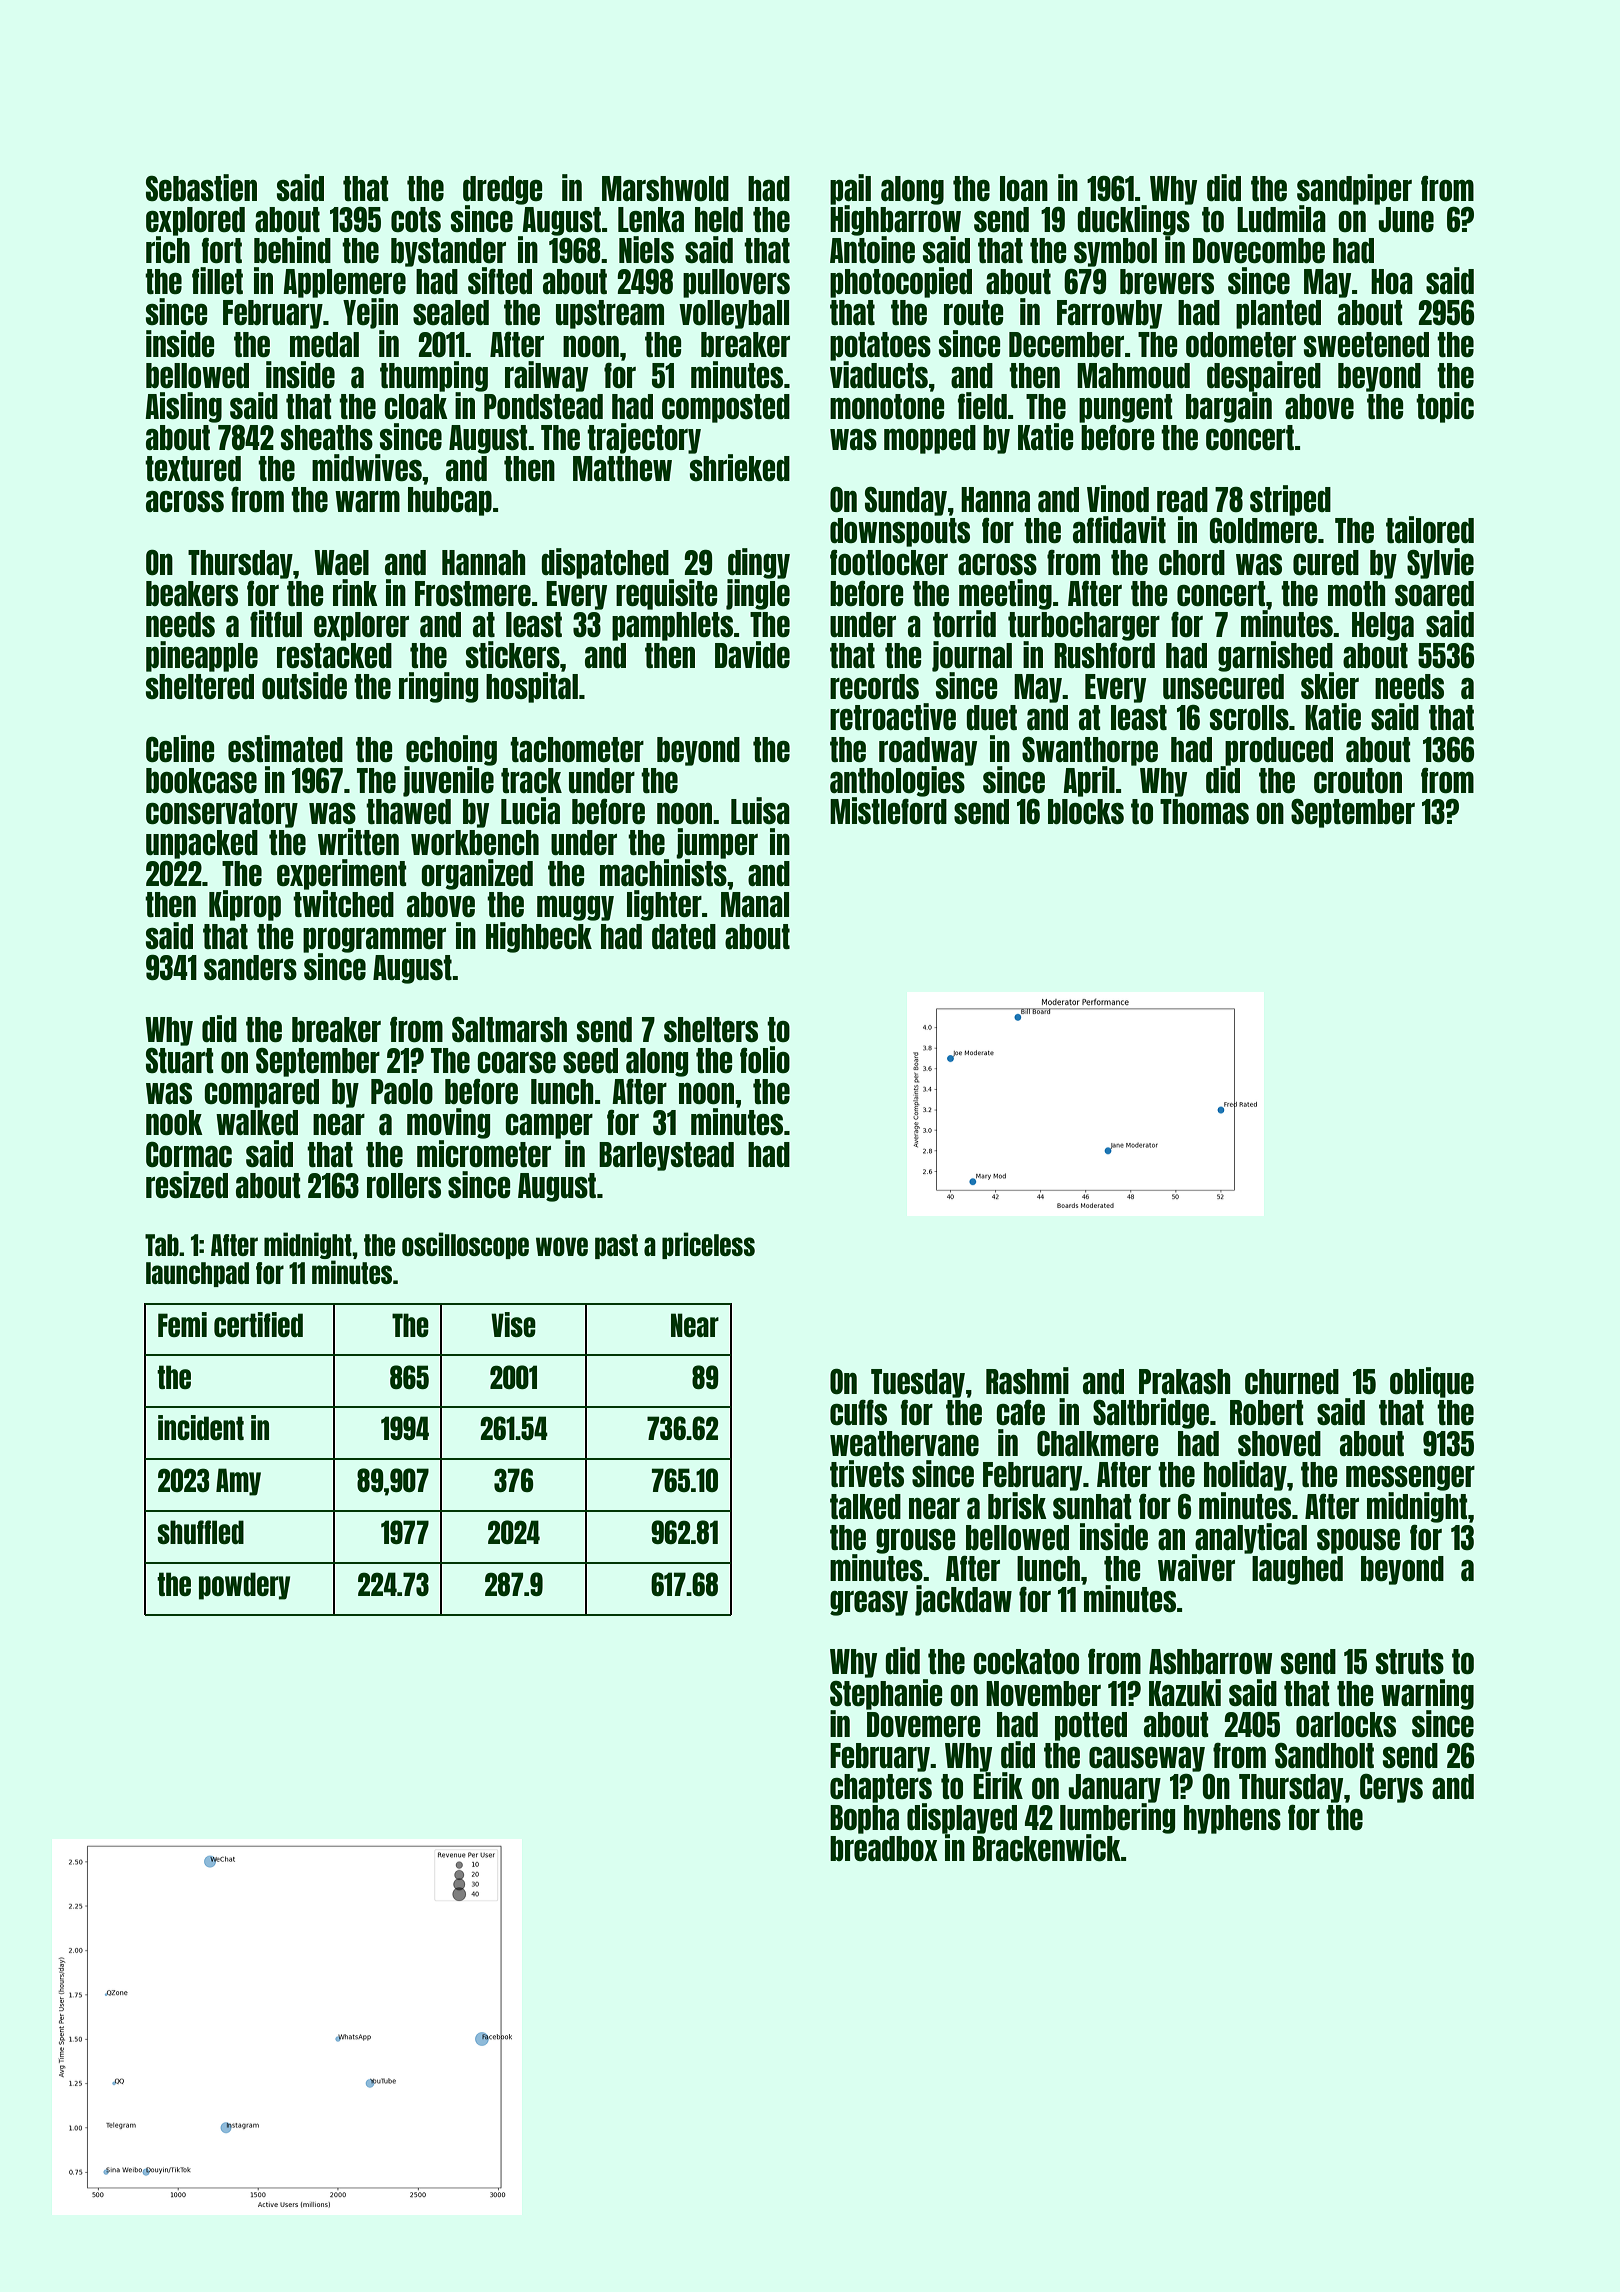  I want to click on Amy, so click(238, 1482).
